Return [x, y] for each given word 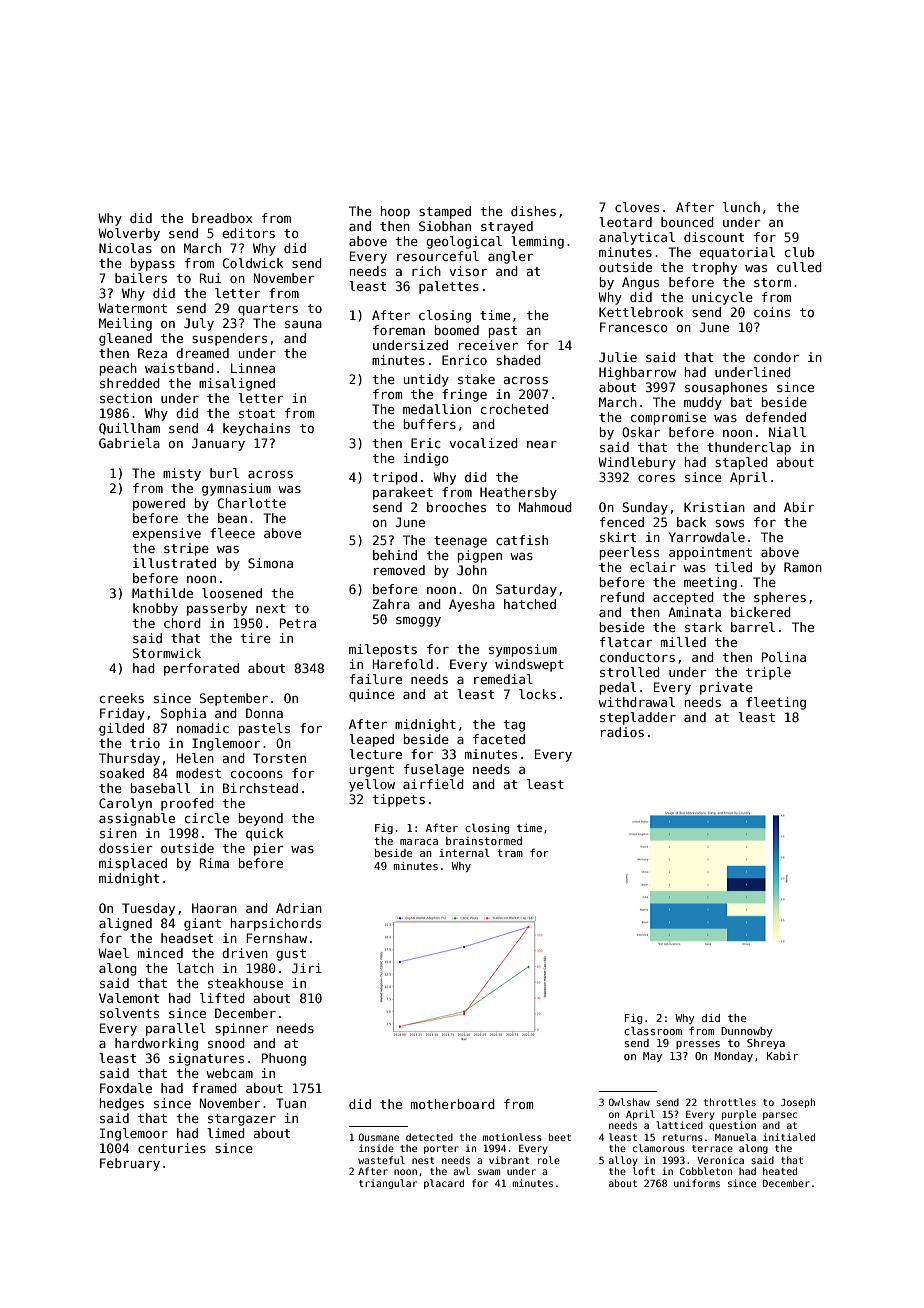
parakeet [403, 493]
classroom [653, 1030]
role [549, 1160]
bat [741, 402]
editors [248, 233]
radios [622, 732]
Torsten [279, 758]
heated [780, 1171]
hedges [122, 1104]
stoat [257, 413]
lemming [537, 242]
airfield [433, 784]
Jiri [307, 968]
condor [776, 357]
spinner [241, 1029]
